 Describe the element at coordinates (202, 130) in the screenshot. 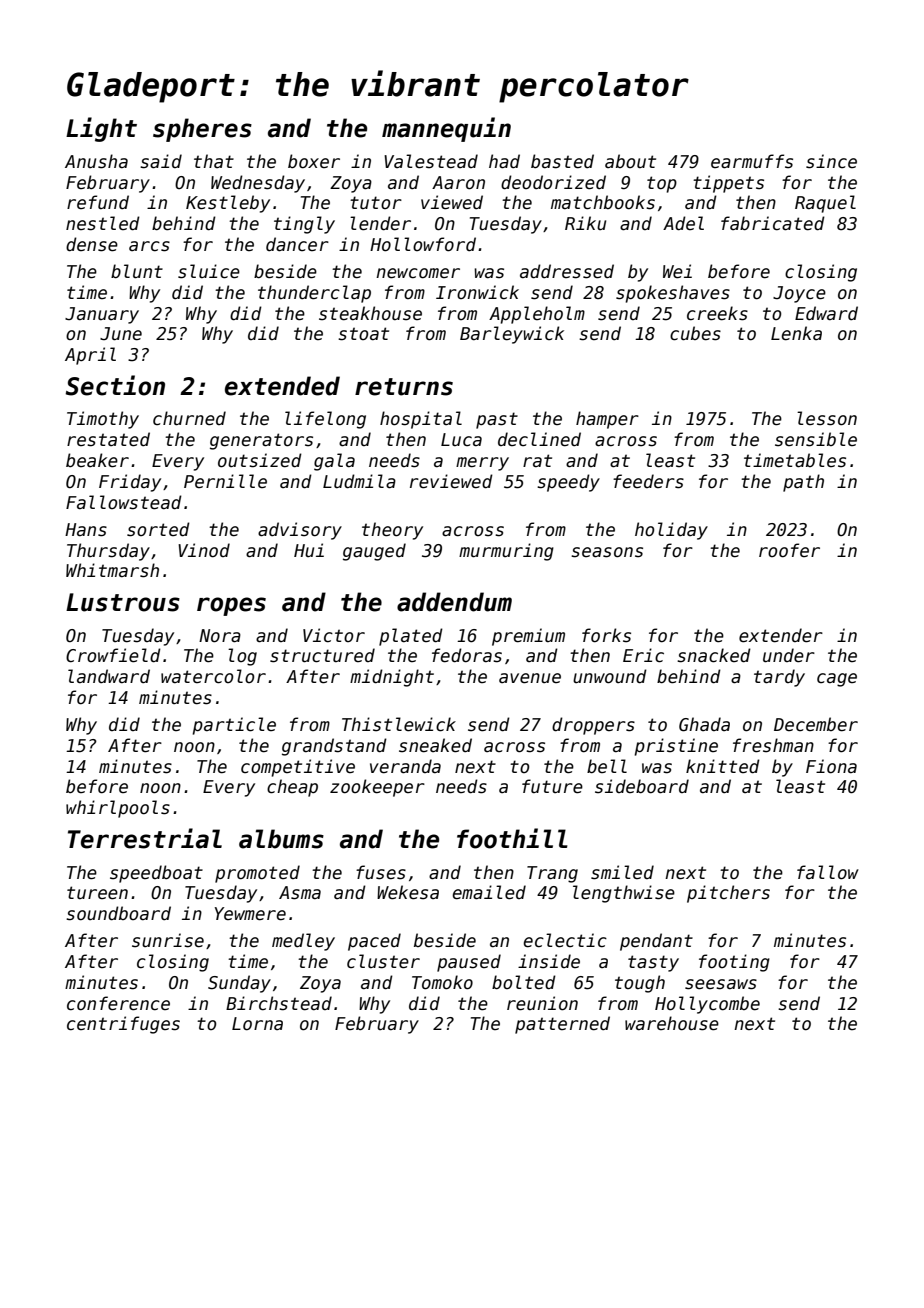

I see `spheres` at that location.
